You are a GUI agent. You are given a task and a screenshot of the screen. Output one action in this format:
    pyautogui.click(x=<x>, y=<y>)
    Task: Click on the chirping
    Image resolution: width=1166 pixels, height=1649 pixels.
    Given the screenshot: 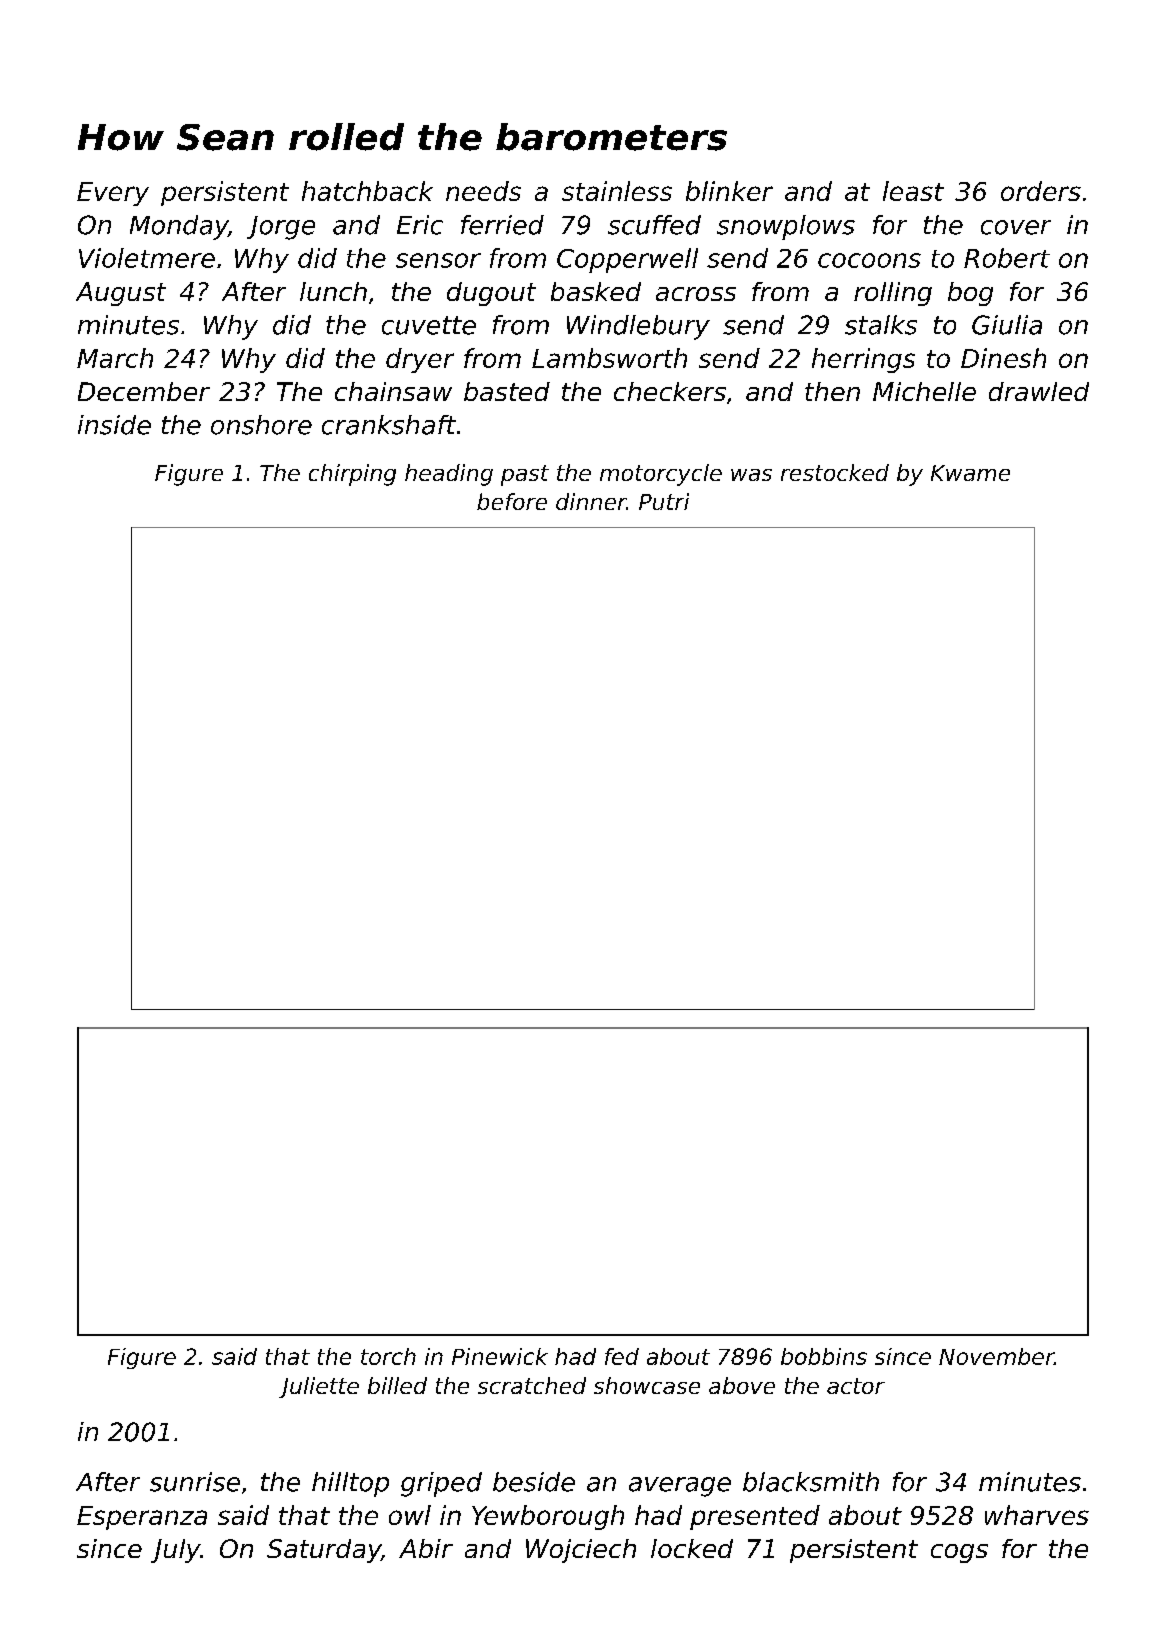 What is the action you would take?
    pyautogui.click(x=352, y=475)
